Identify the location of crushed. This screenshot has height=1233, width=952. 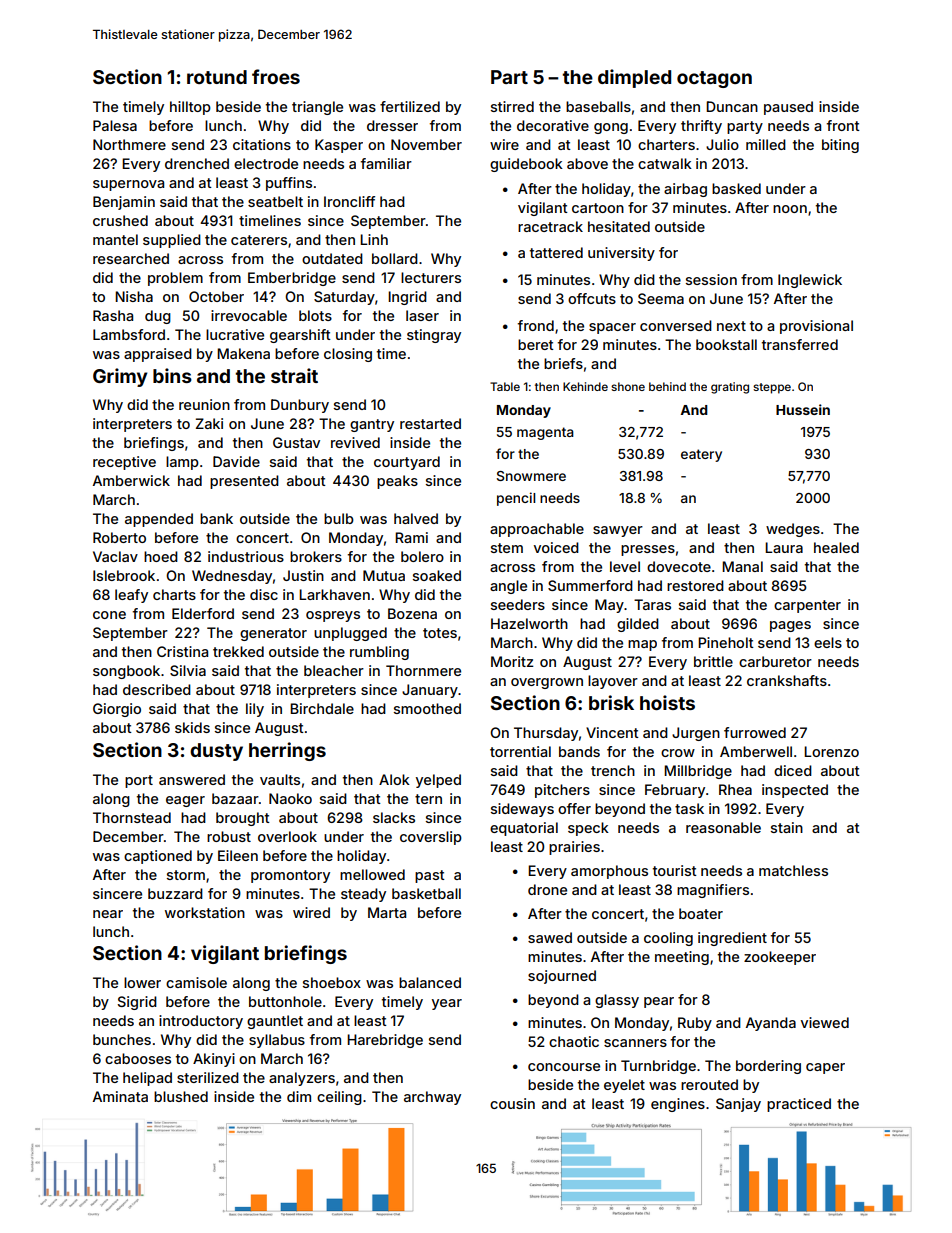
(120, 220).
